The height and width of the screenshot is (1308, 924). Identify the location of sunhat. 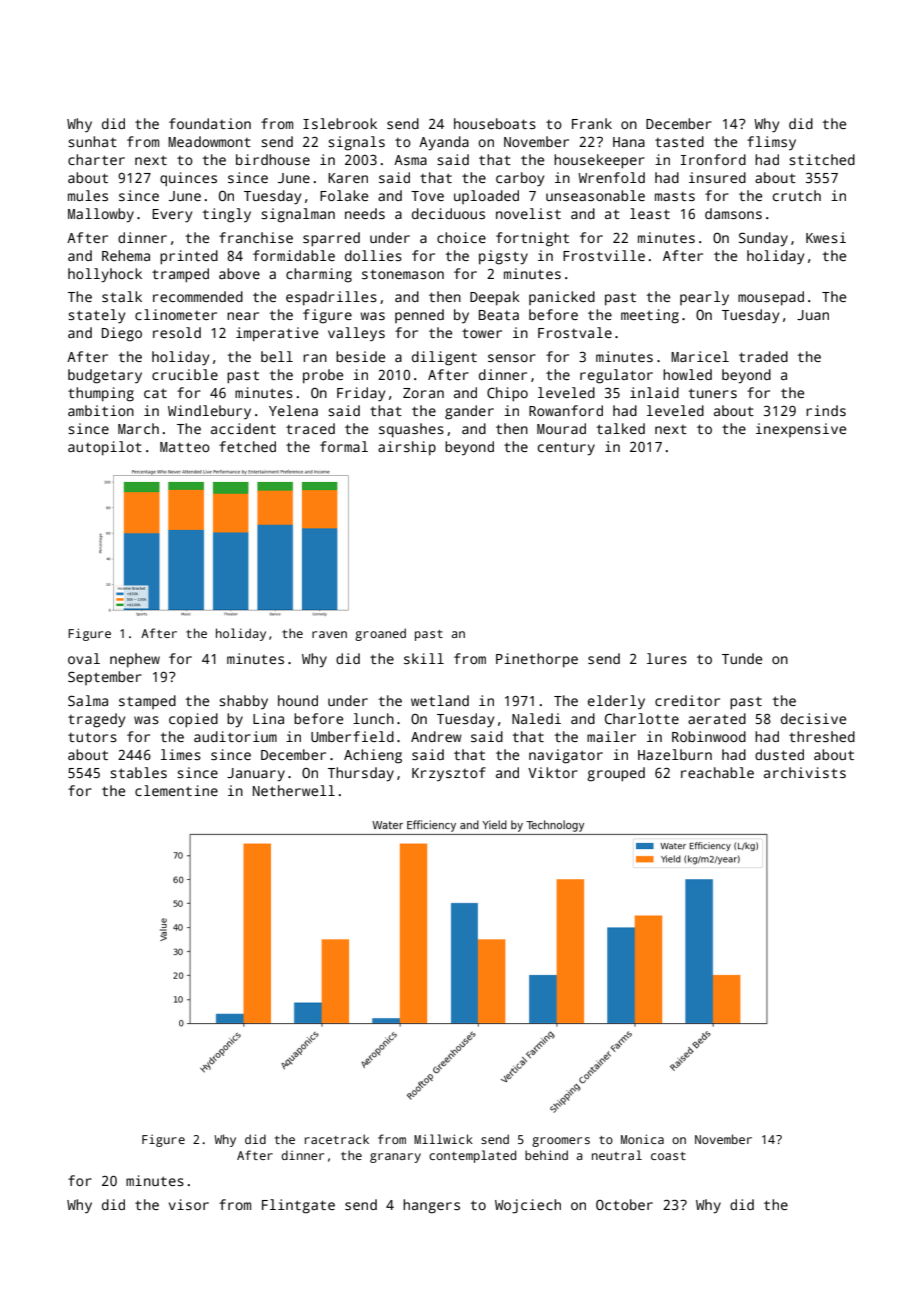
(92, 141).
